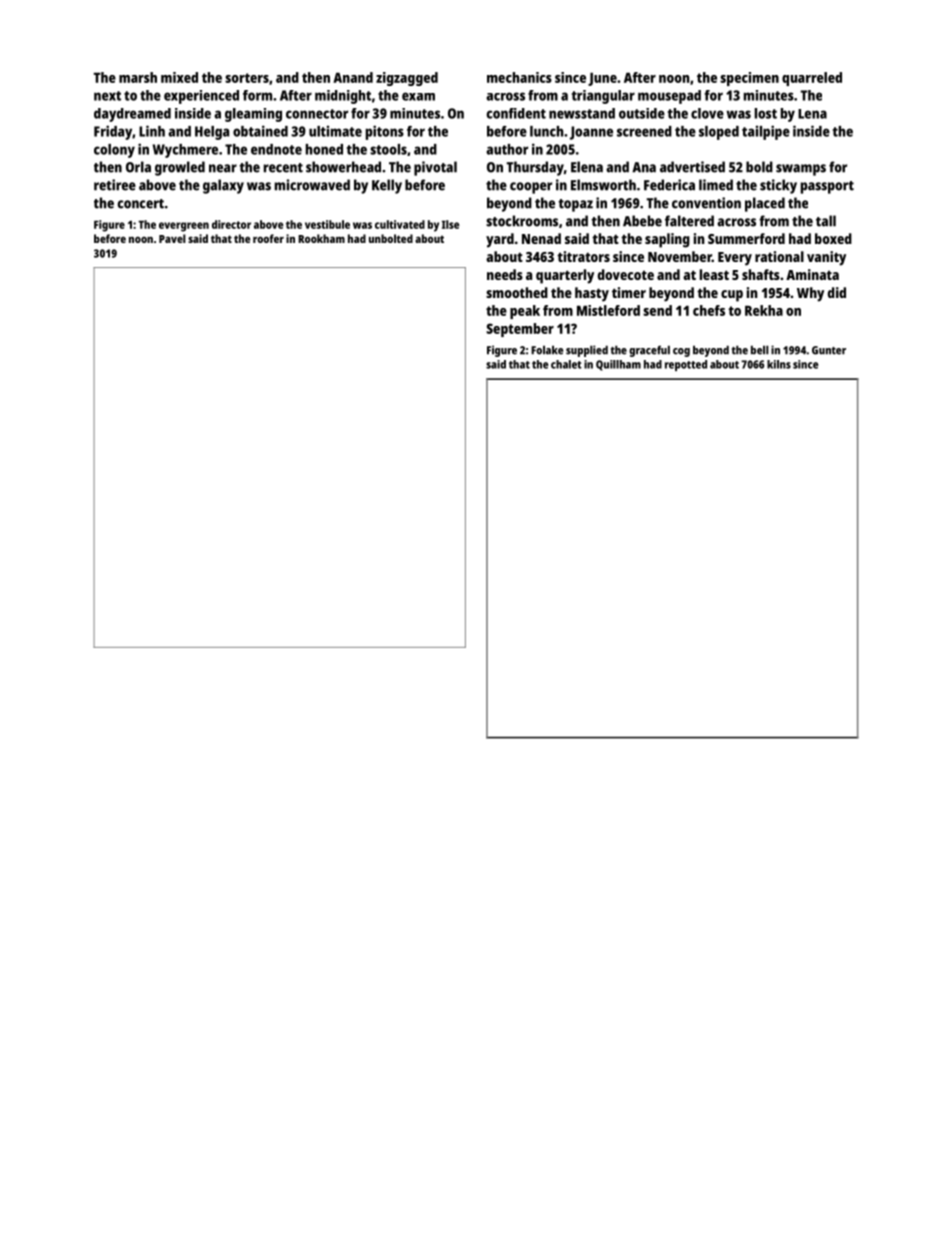 The width and height of the image is (952, 1233). I want to click on September, so click(520, 330).
